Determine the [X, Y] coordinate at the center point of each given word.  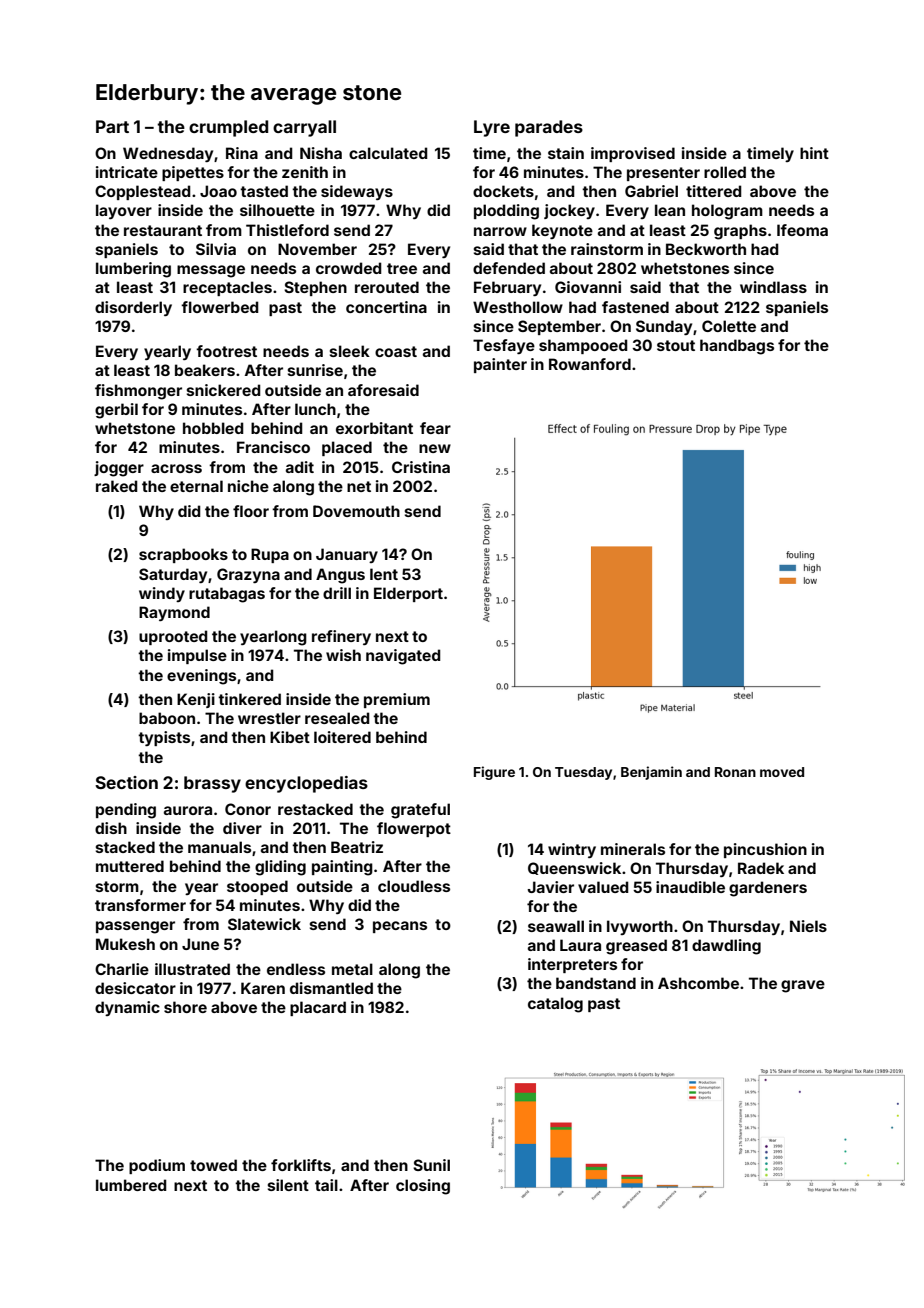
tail [326, 1185]
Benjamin [651, 773]
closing [423, 1187]
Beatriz [357, 847]
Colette [729, 326]
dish [111, 828]
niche [248, 486]
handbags [737, 347]
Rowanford [590, 364]
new [435, 448]
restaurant [163, 230]
